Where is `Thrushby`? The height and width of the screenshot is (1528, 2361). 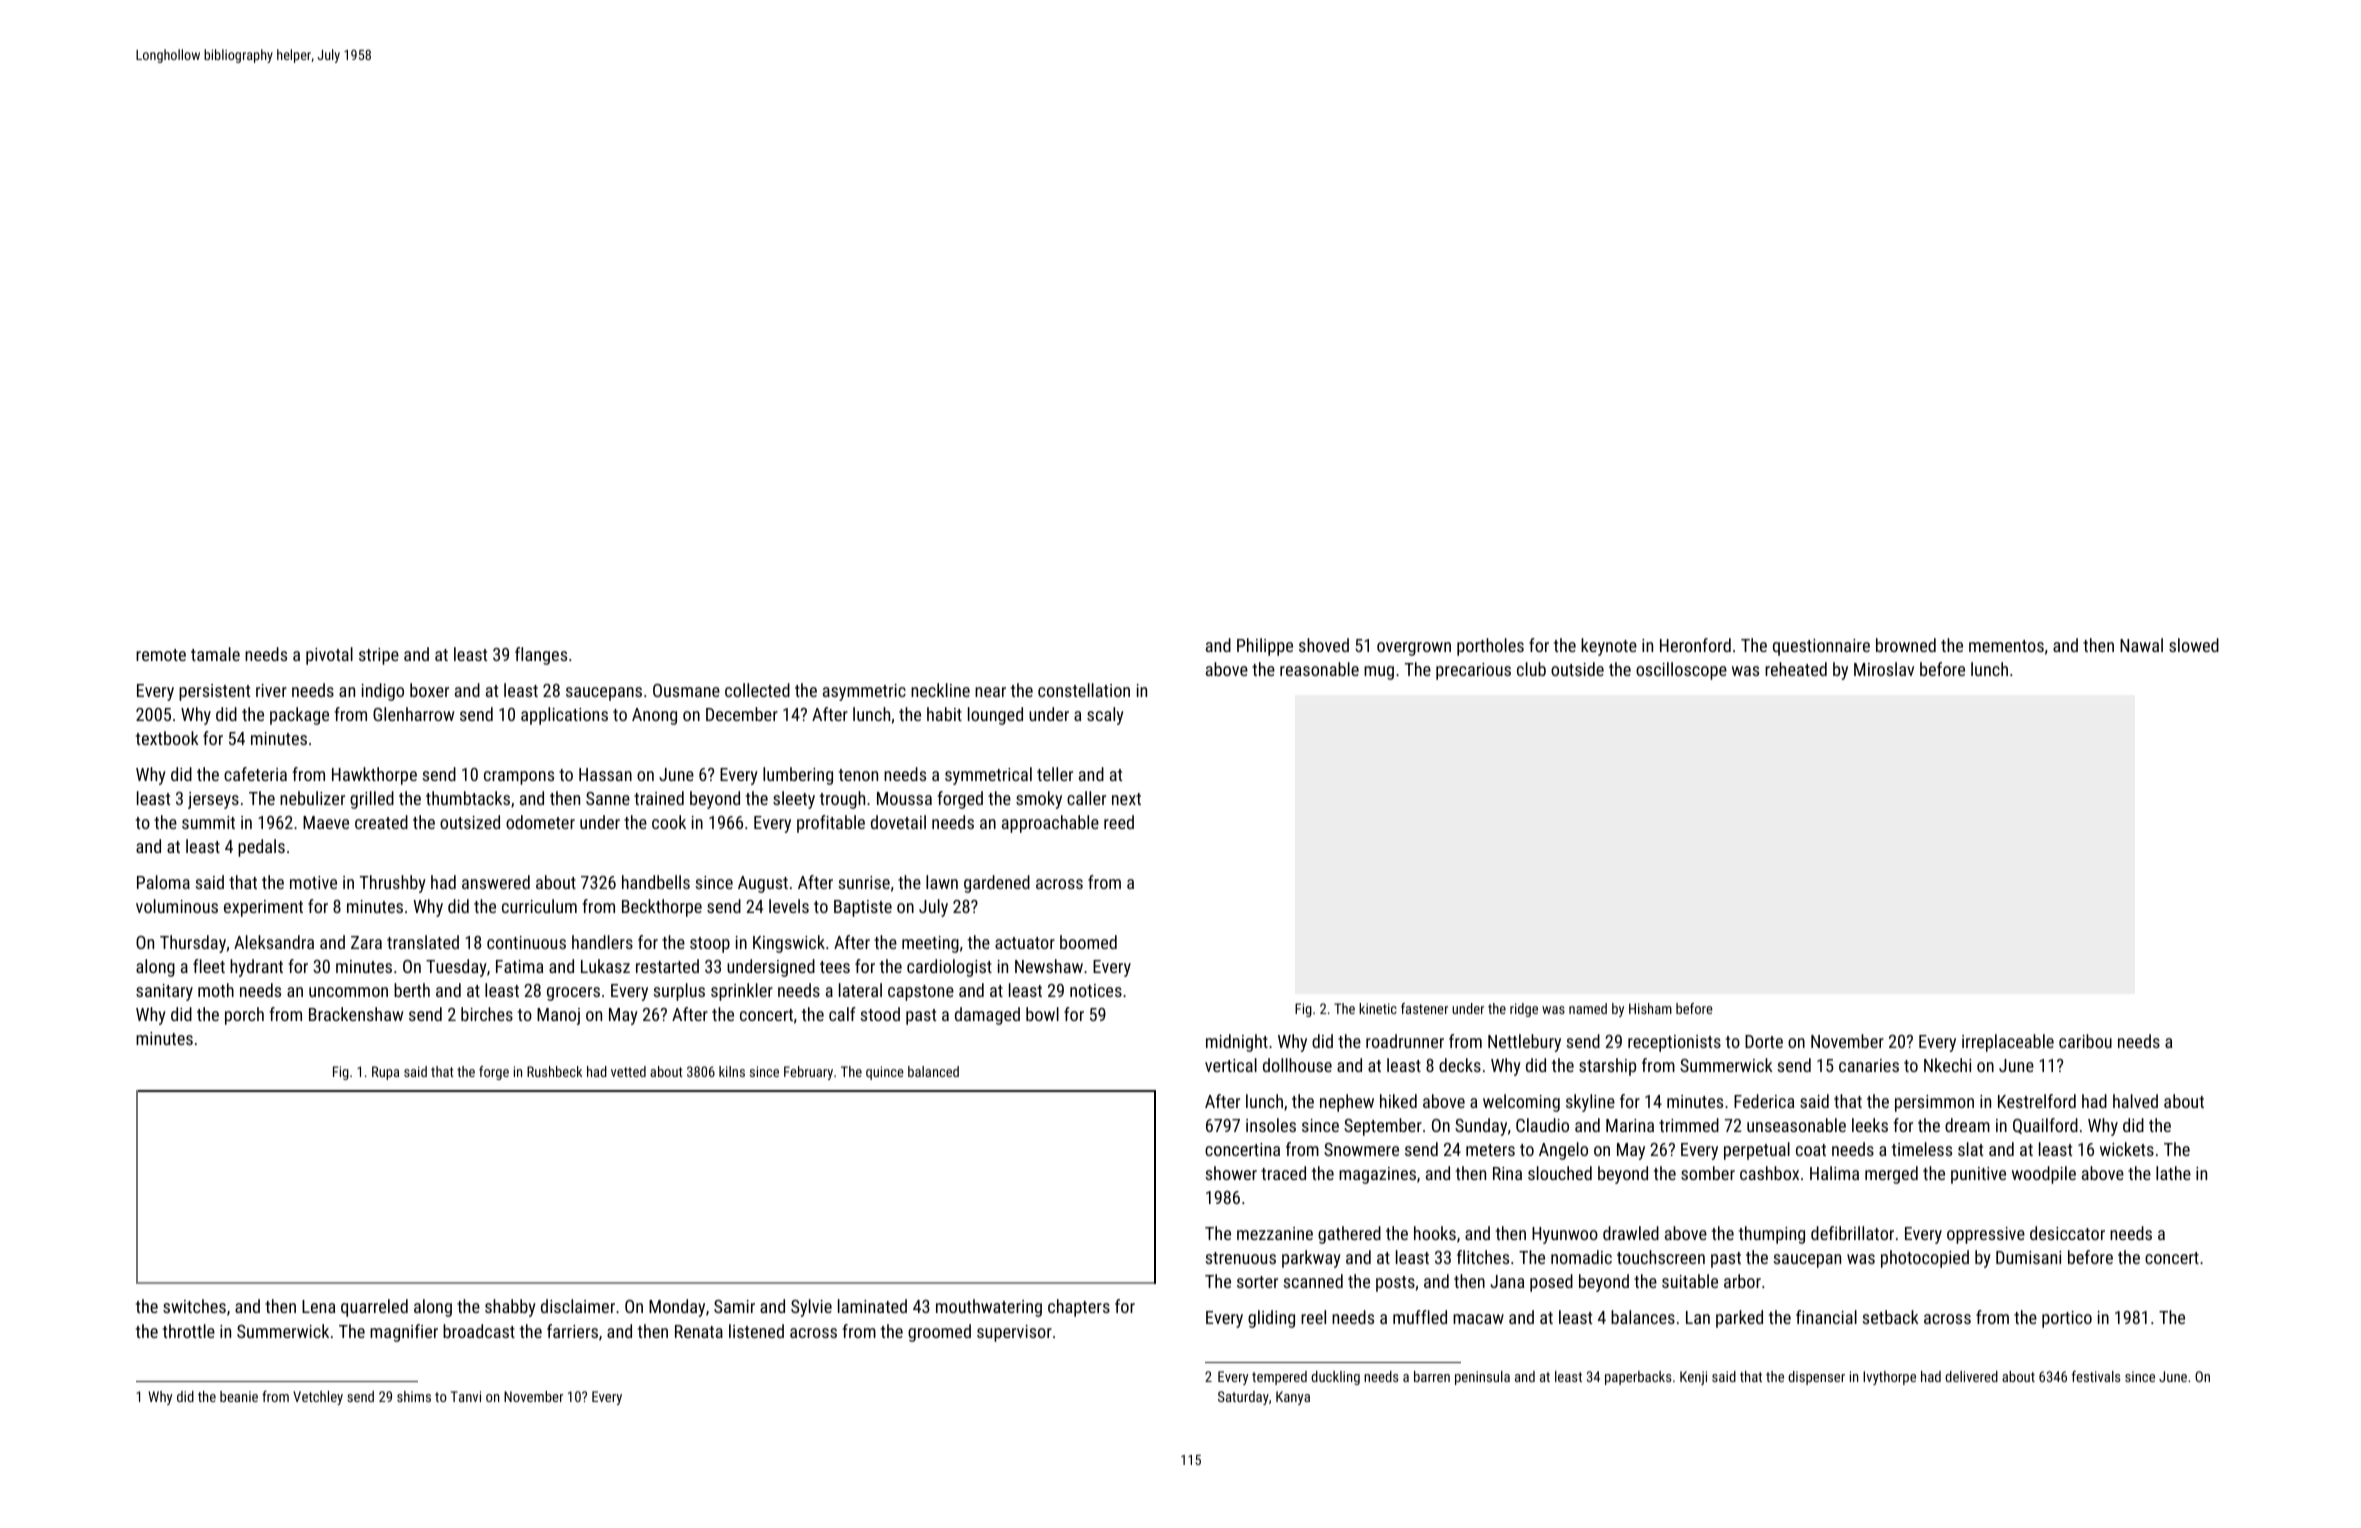 Thrushby is located at coordinates (393, 884).
